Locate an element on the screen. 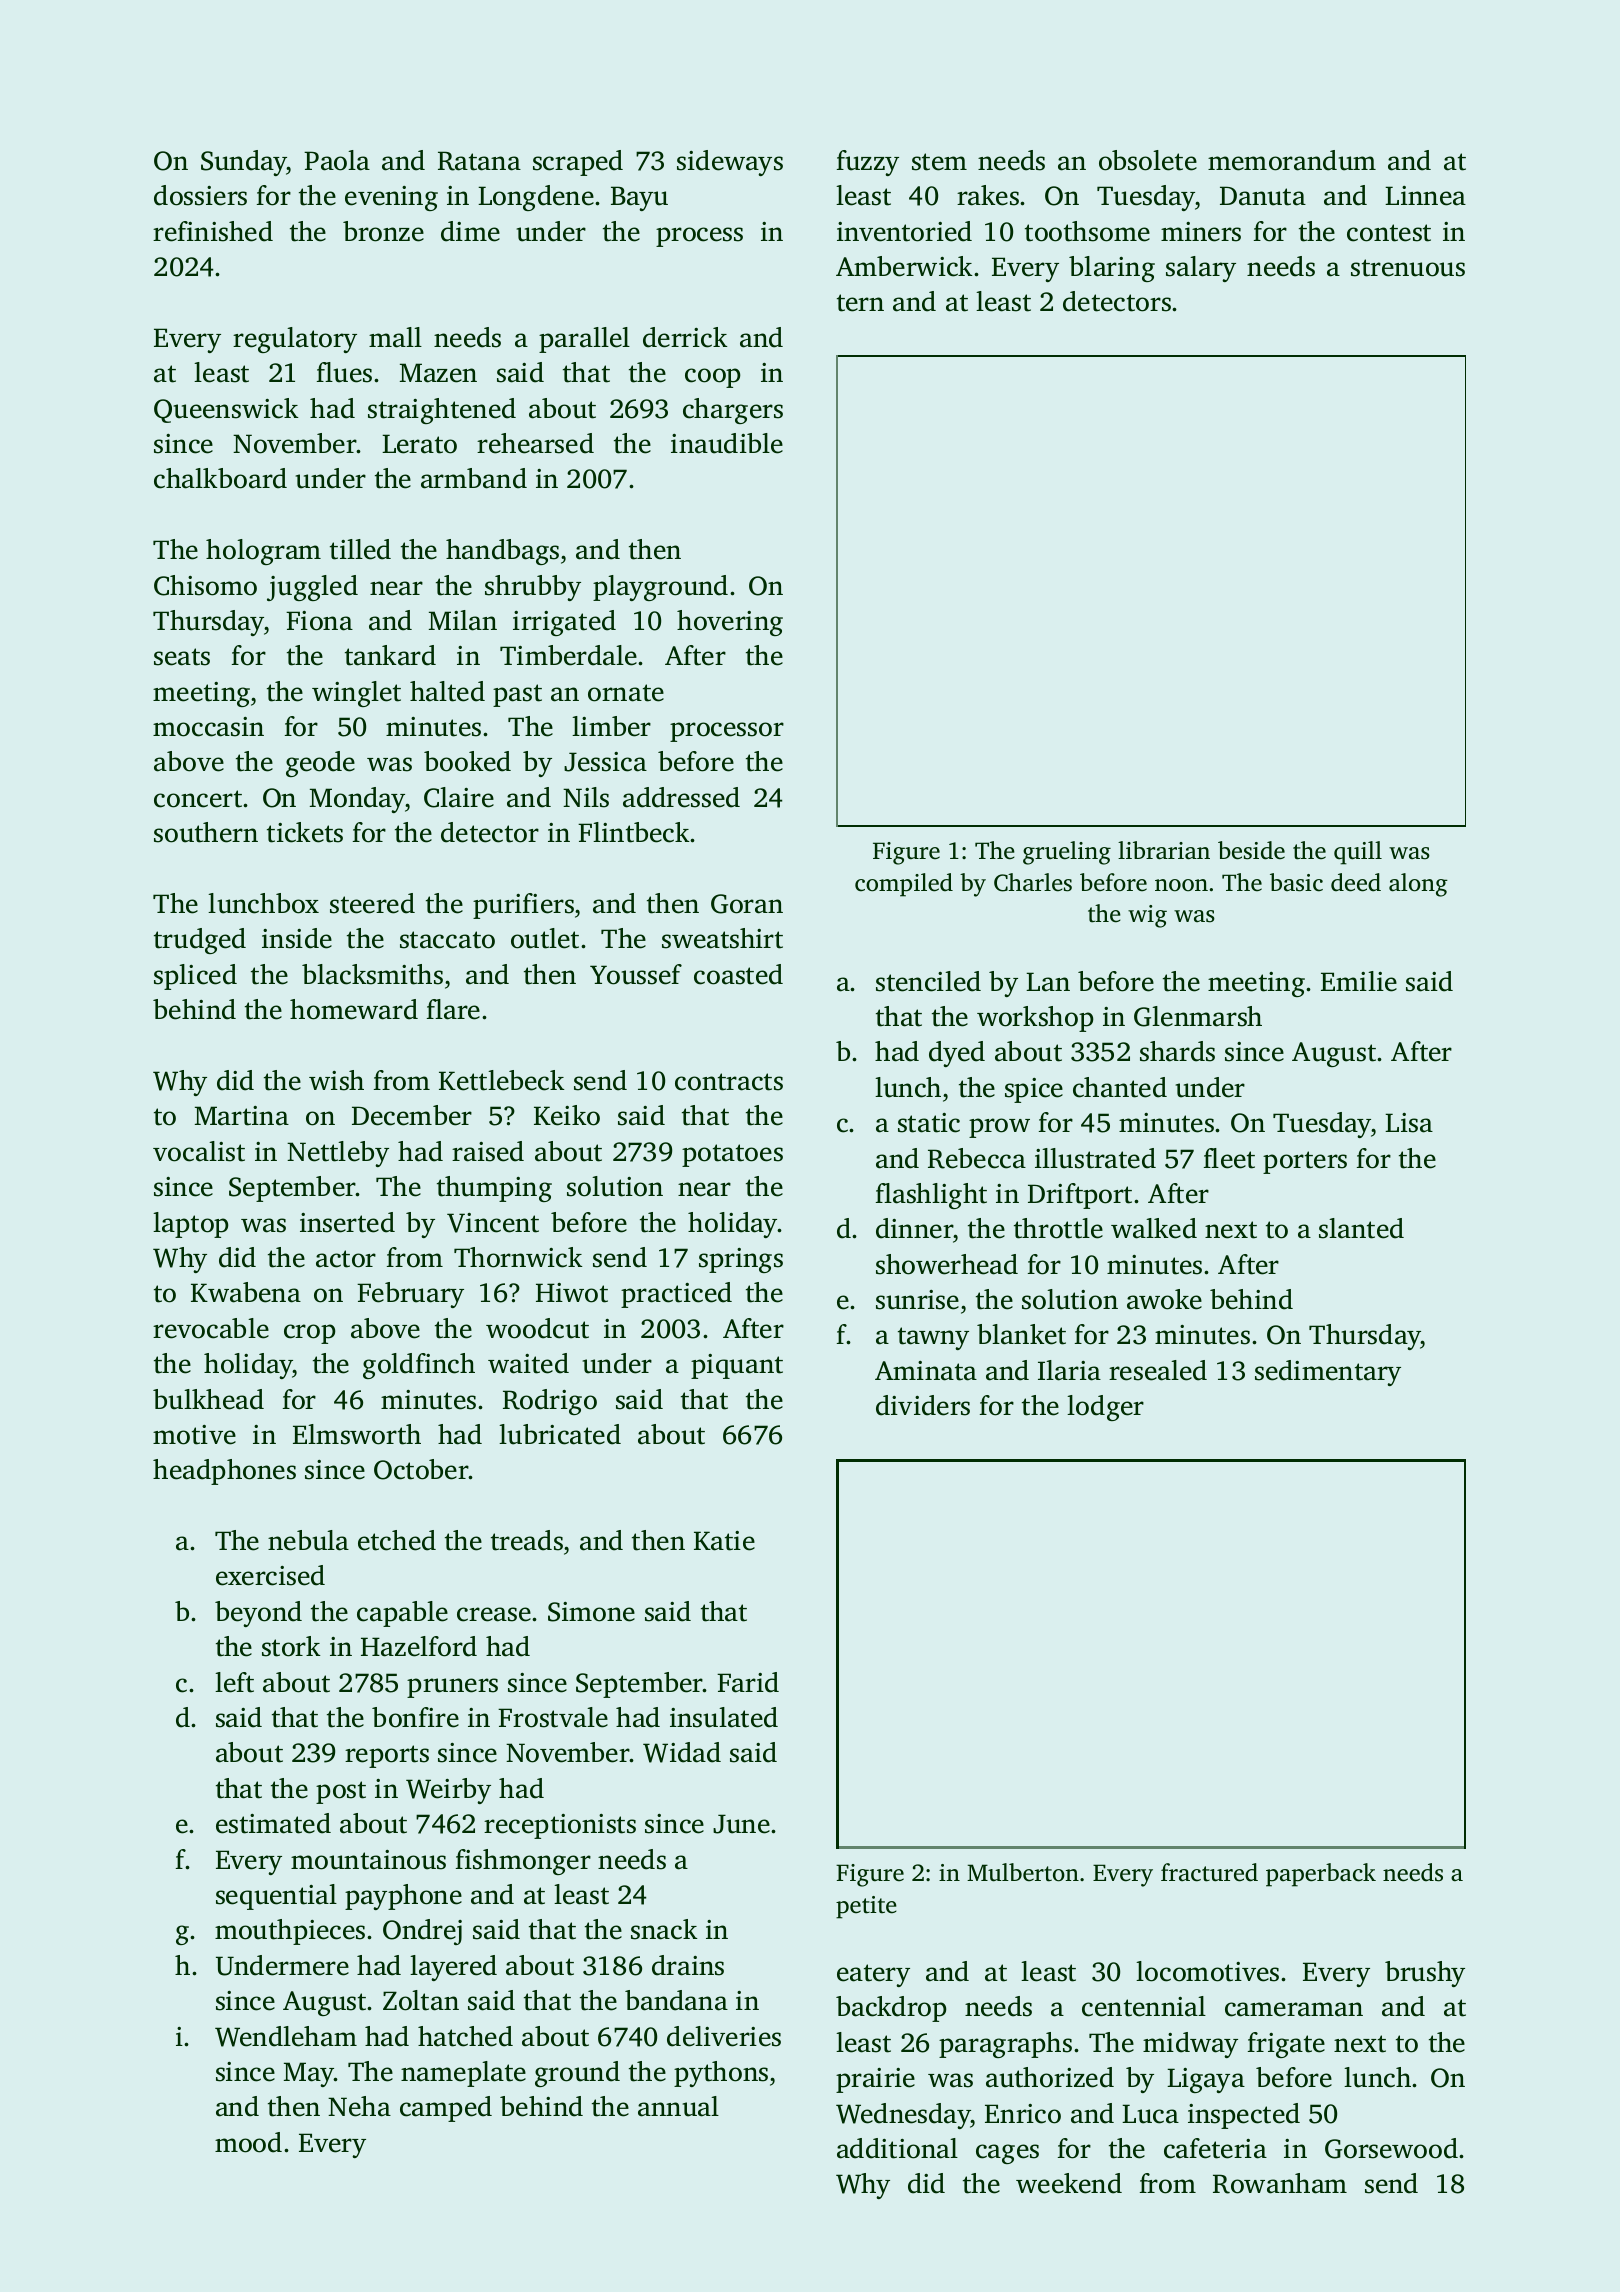 This screenshot has width=1620, height=2292. annual is located at coordinates (678, 2106).
